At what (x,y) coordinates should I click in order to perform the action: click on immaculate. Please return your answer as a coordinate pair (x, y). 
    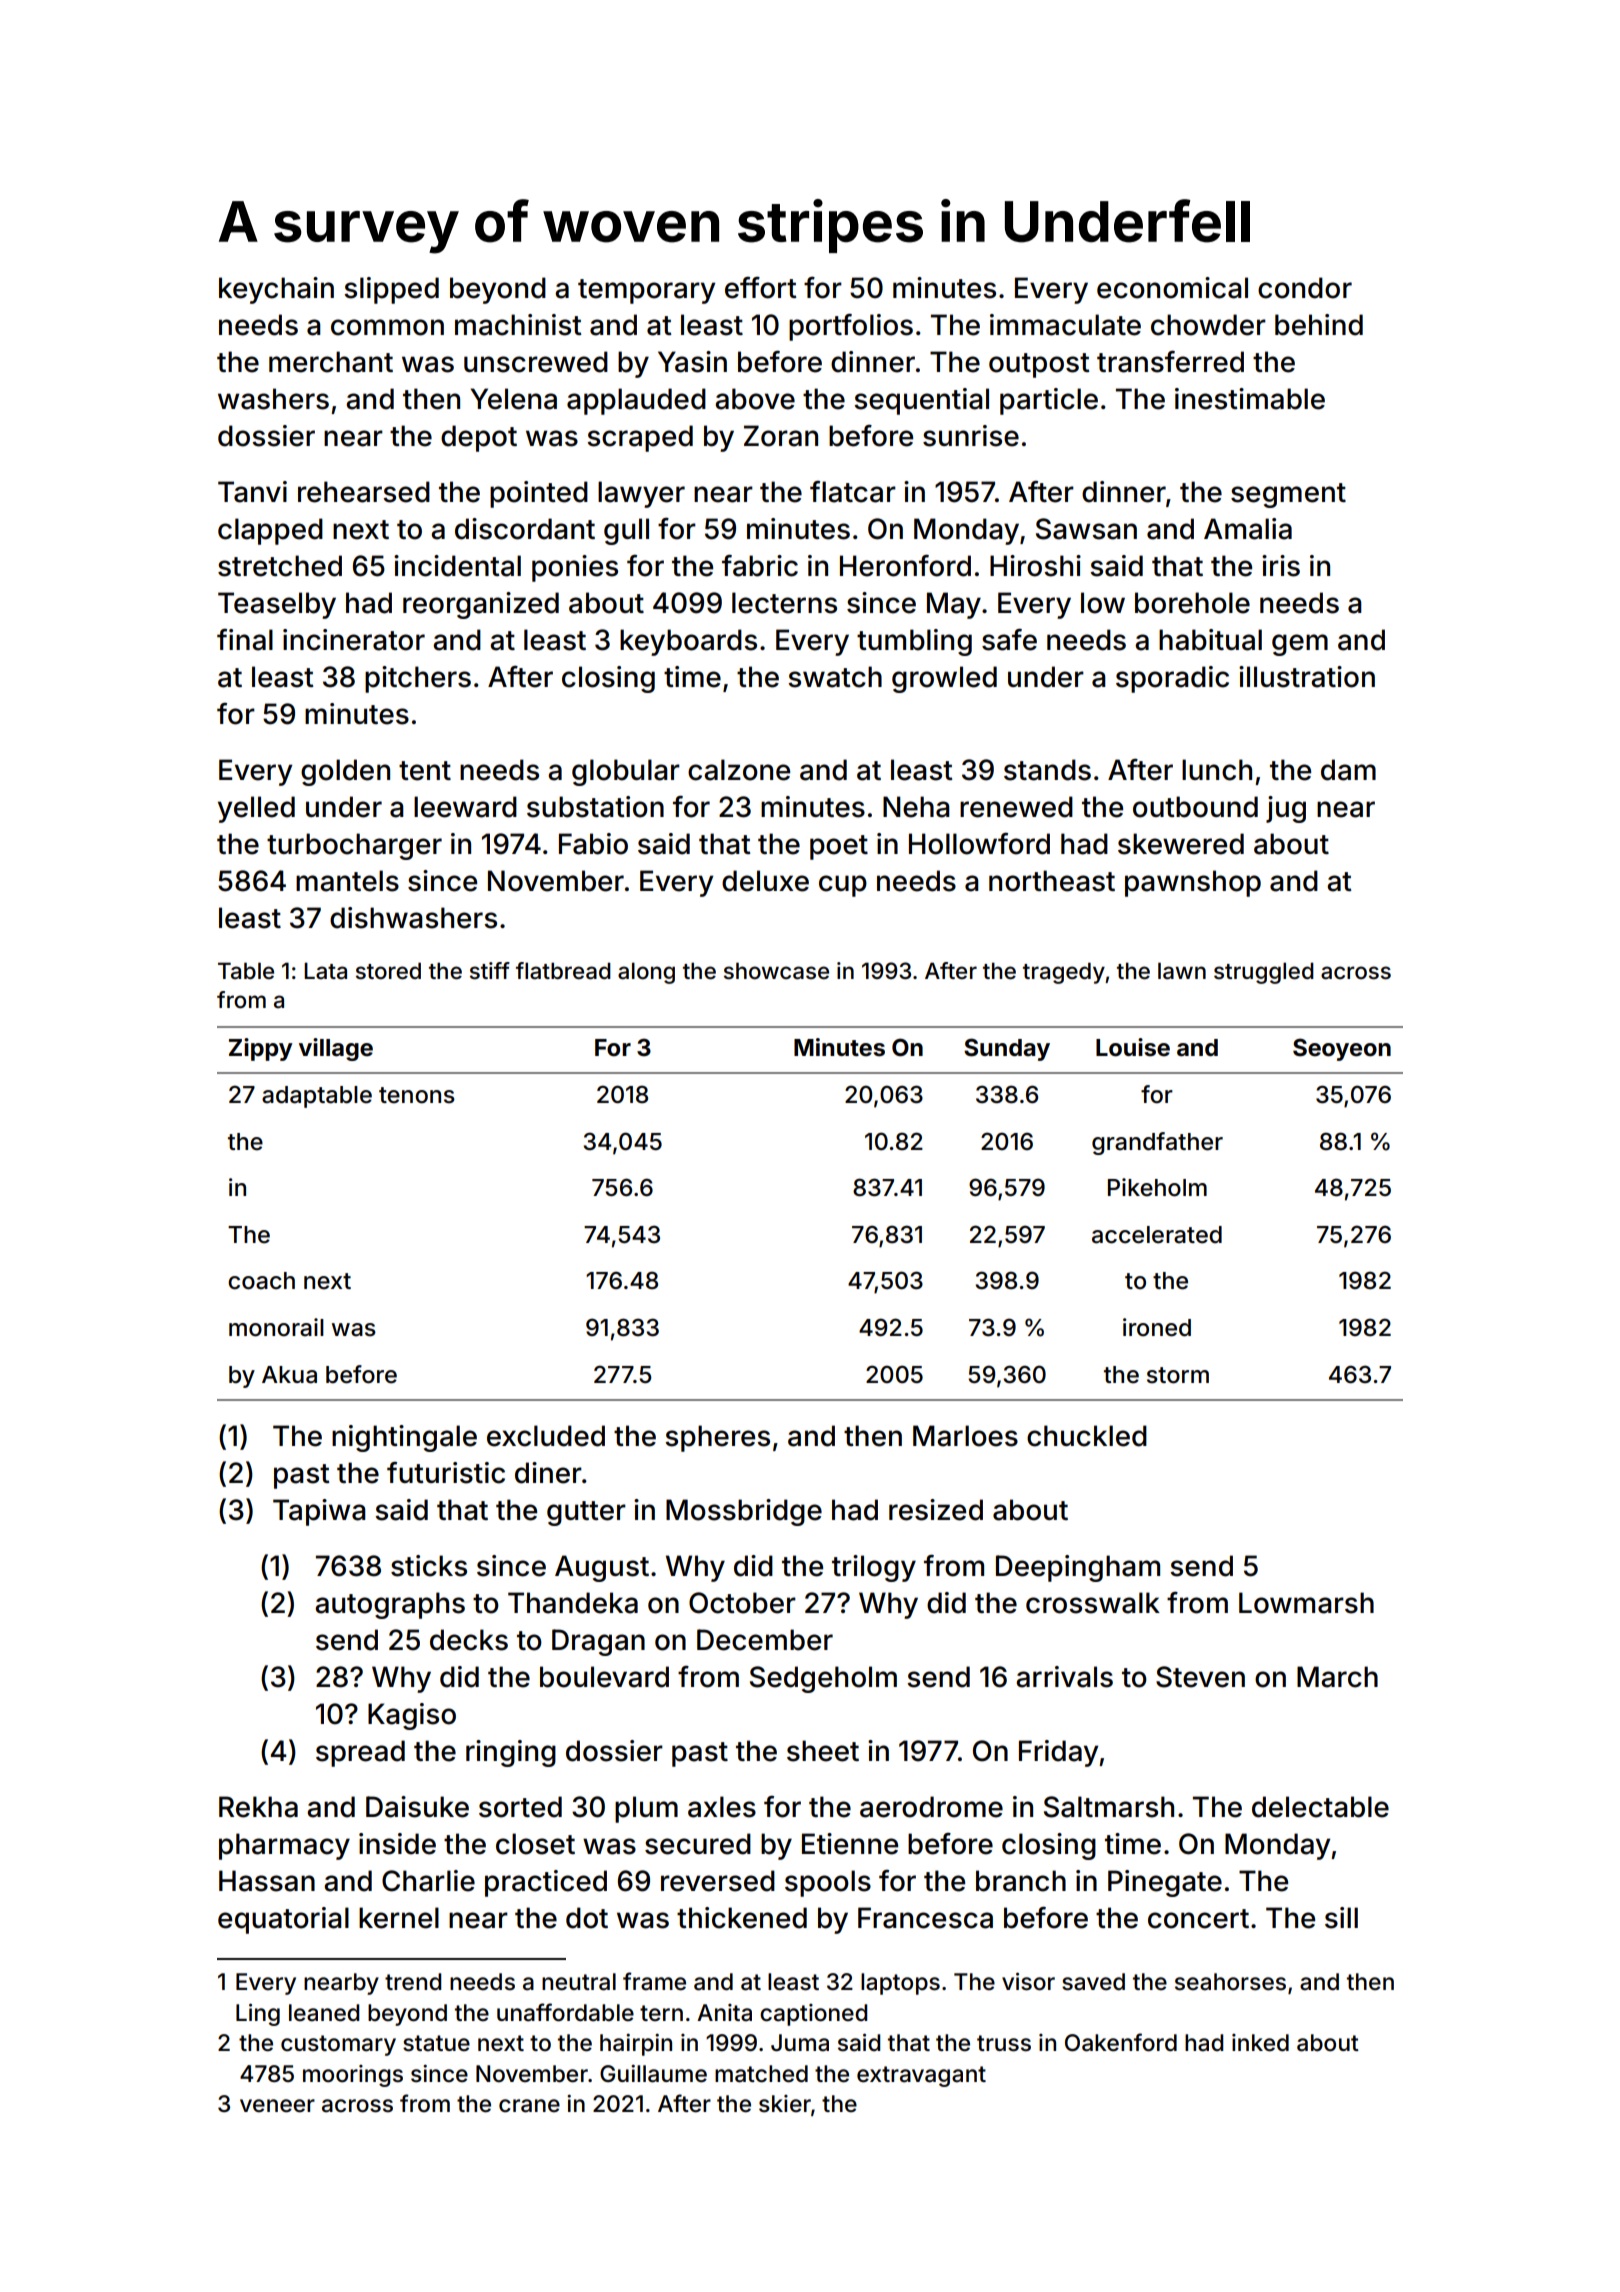
    Looking at the image, I should click on (1065, 325).
